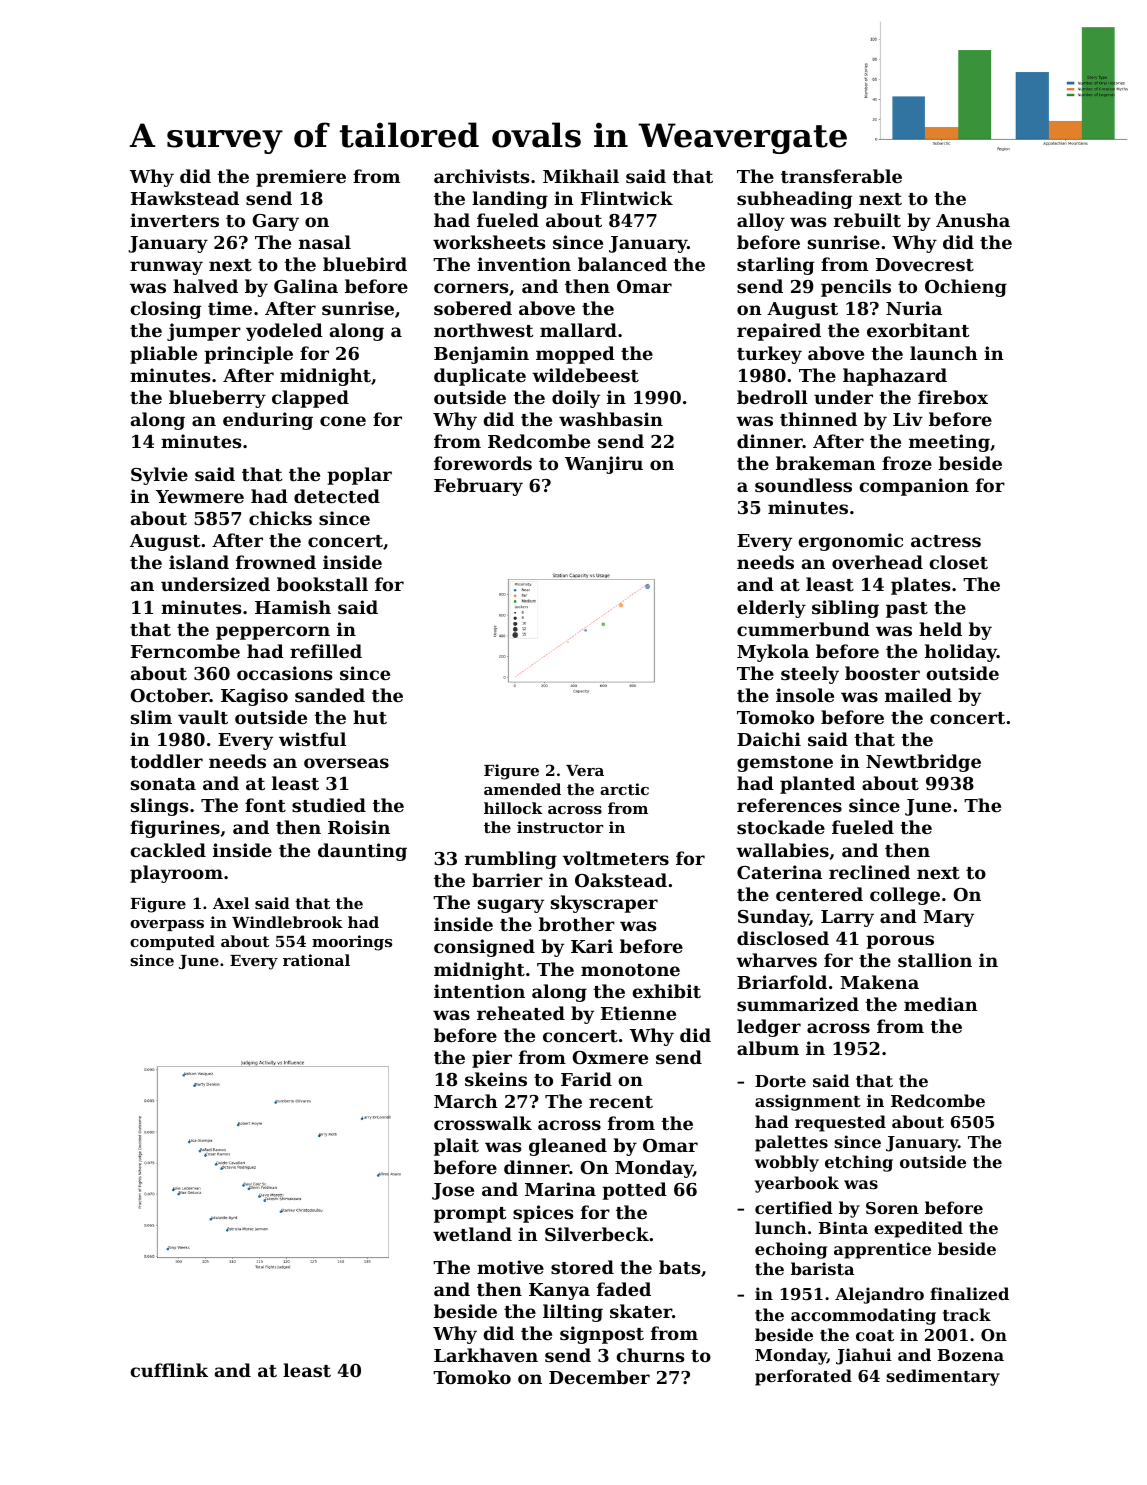 This screenshot has width=1147, height=1485. I want to click on Makena, so click(879, 982).
